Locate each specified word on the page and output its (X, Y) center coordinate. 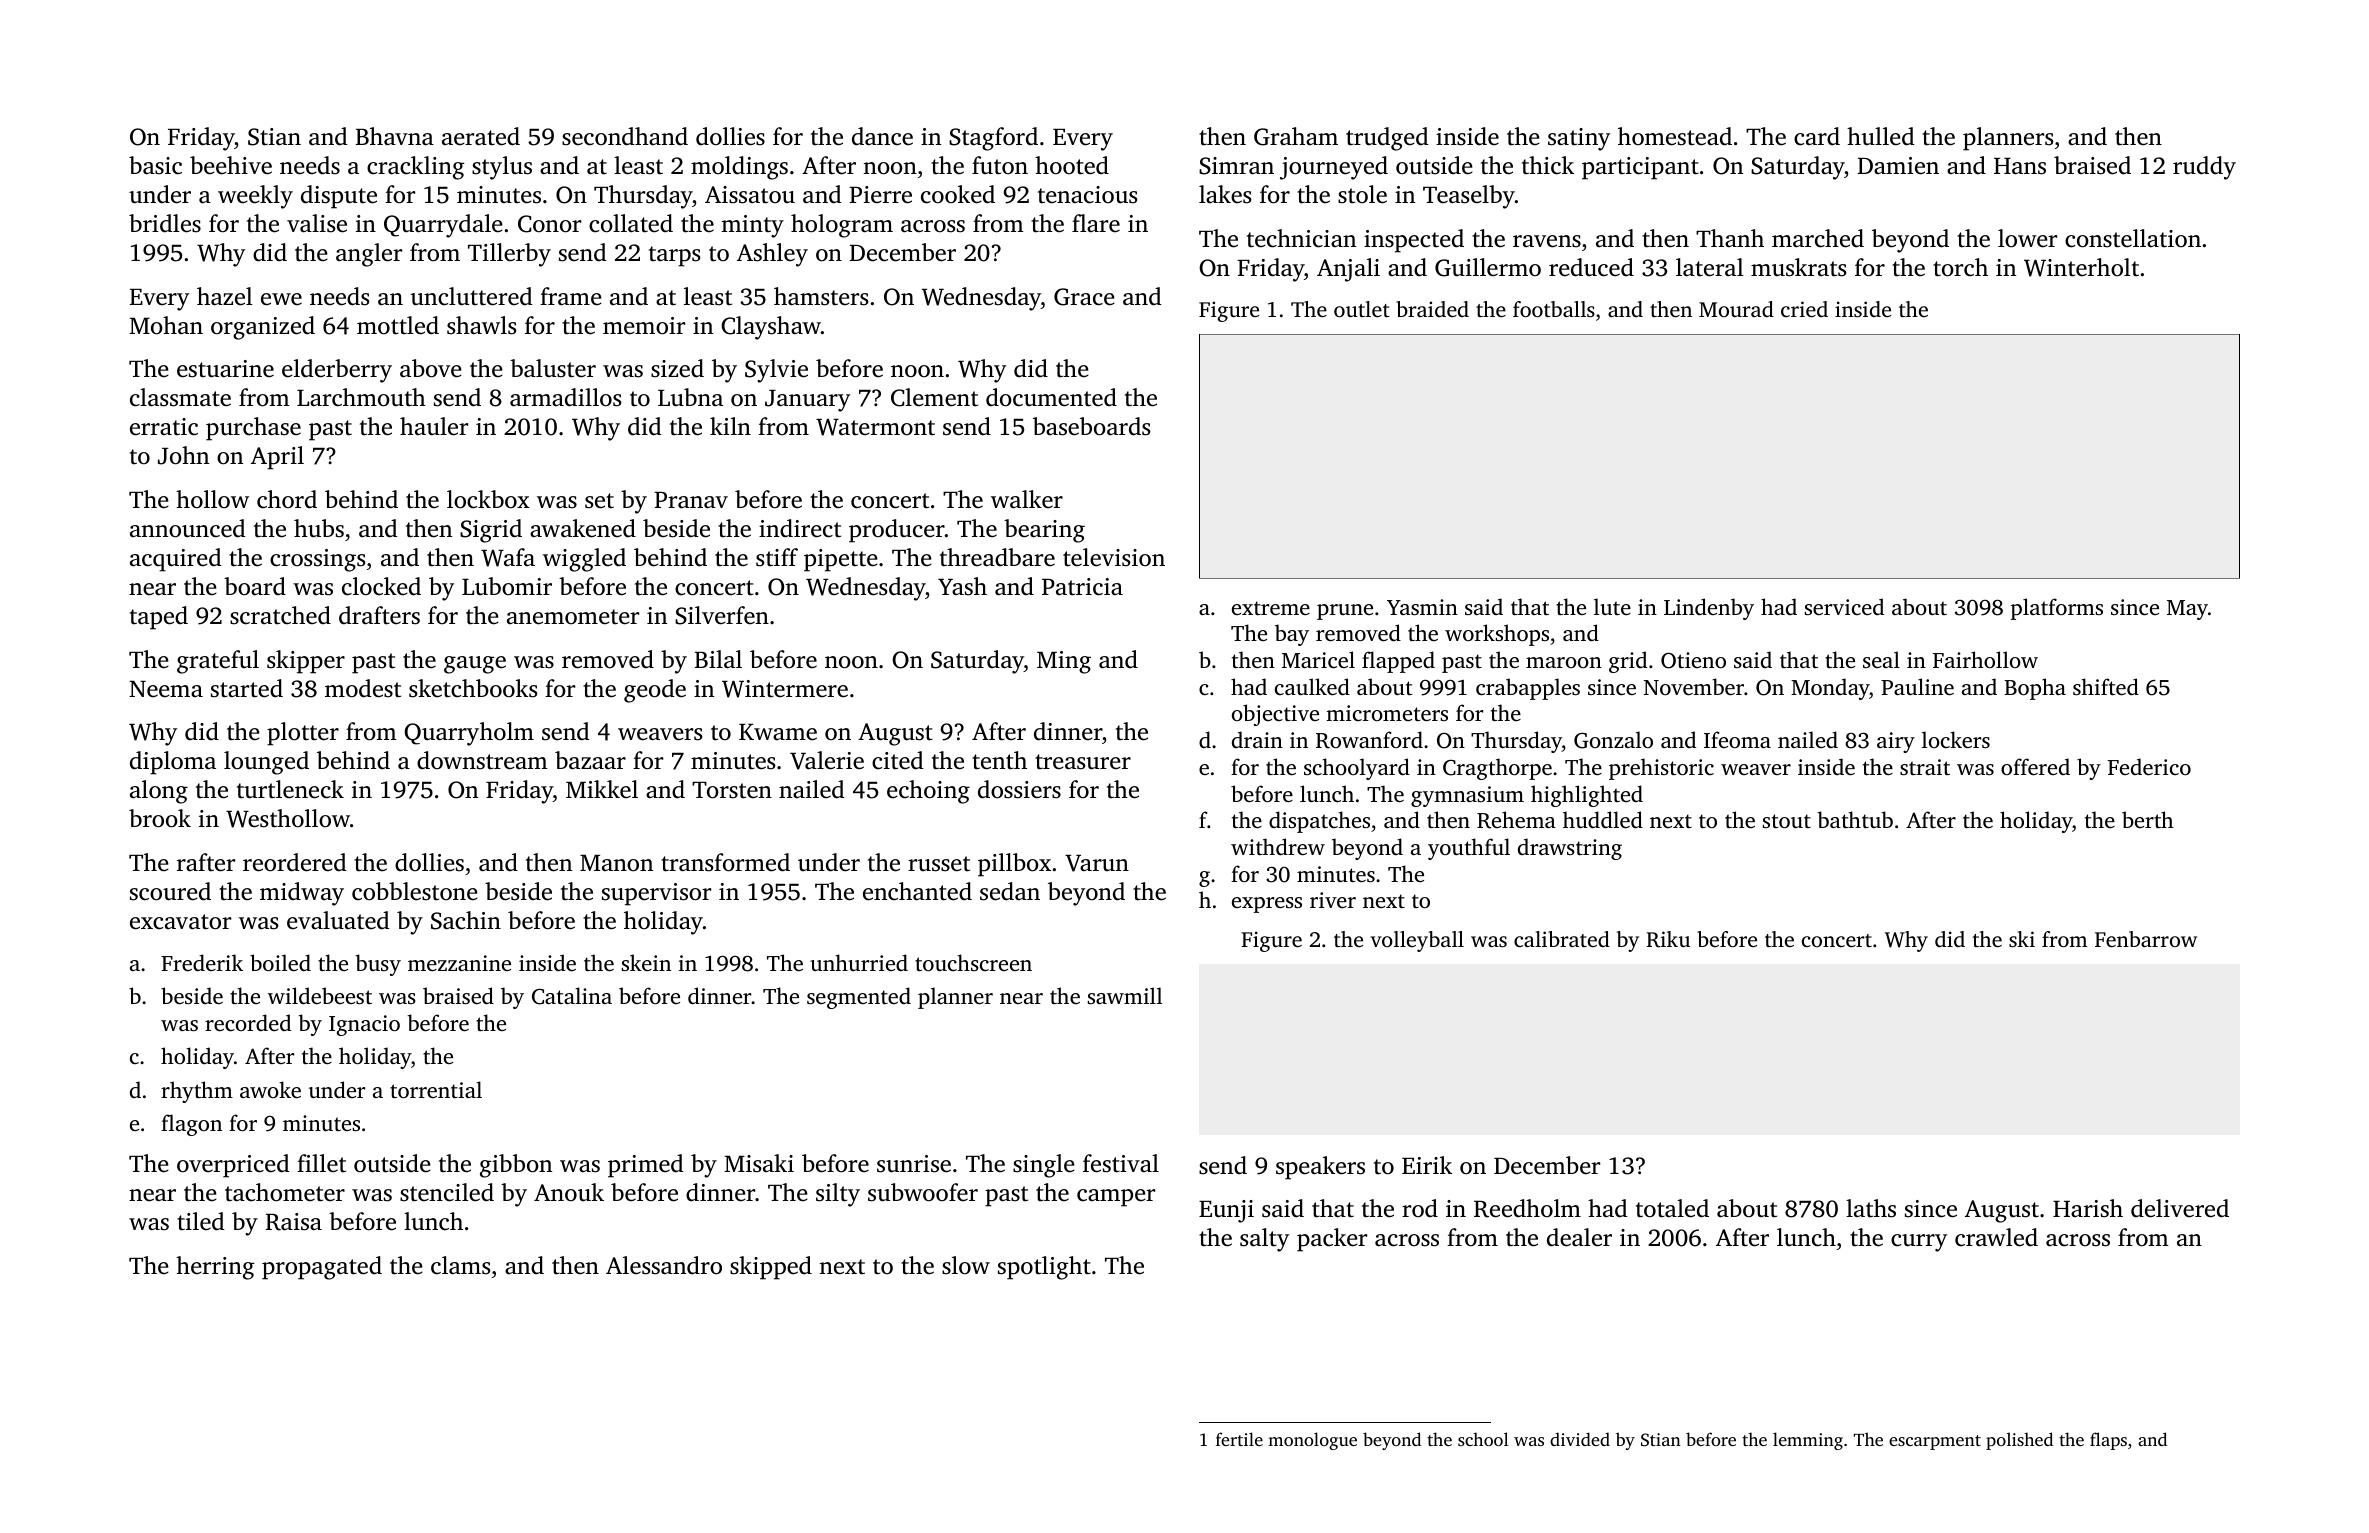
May (2187, 610)
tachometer (285, 1192)
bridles (165, 223)
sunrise (914, 1164)
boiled (280, 962)
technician (1301, 238)
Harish (2088, 1208)
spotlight (1044, 1268)
